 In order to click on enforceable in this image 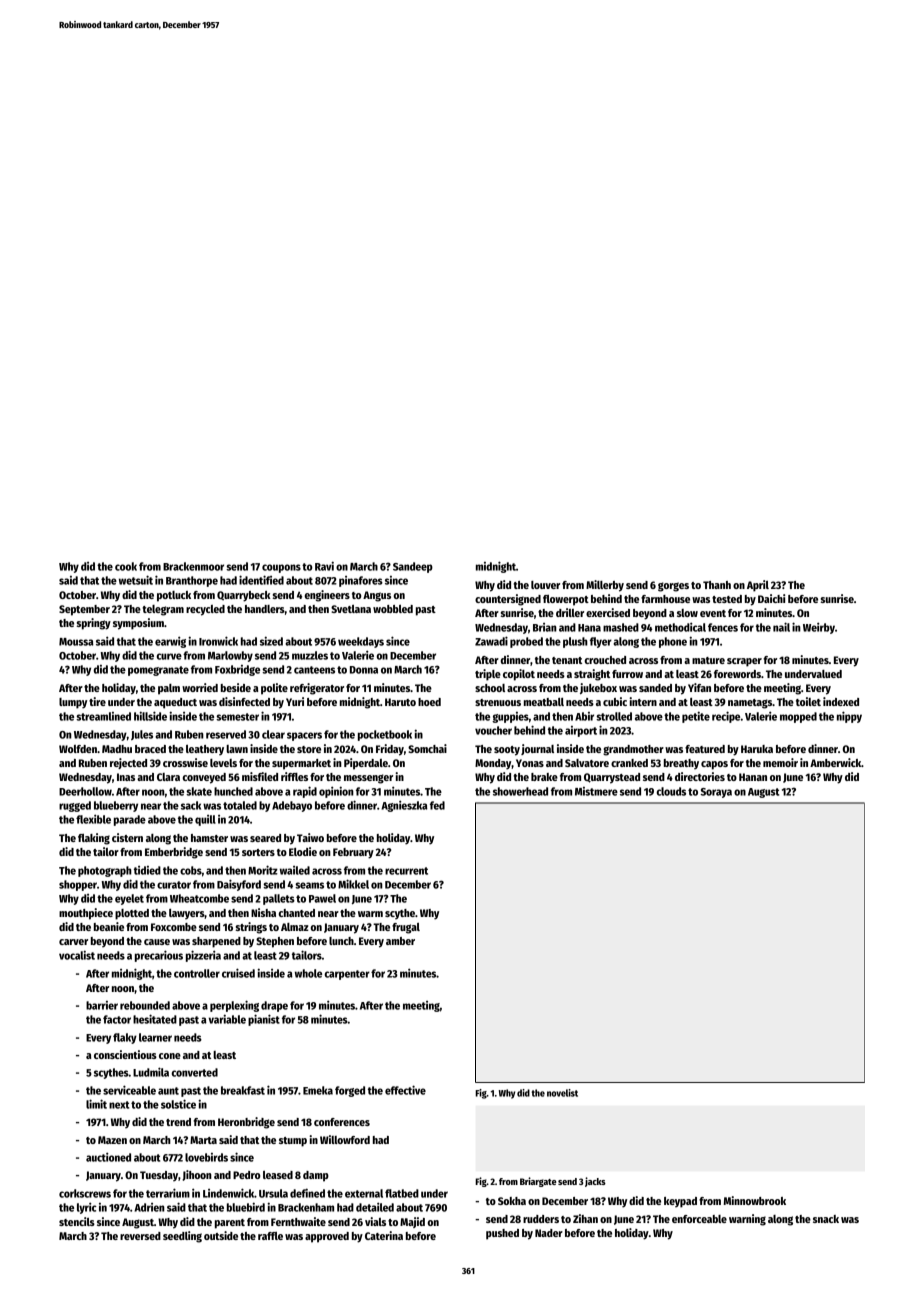, I will do `click(699, 1219)`.
